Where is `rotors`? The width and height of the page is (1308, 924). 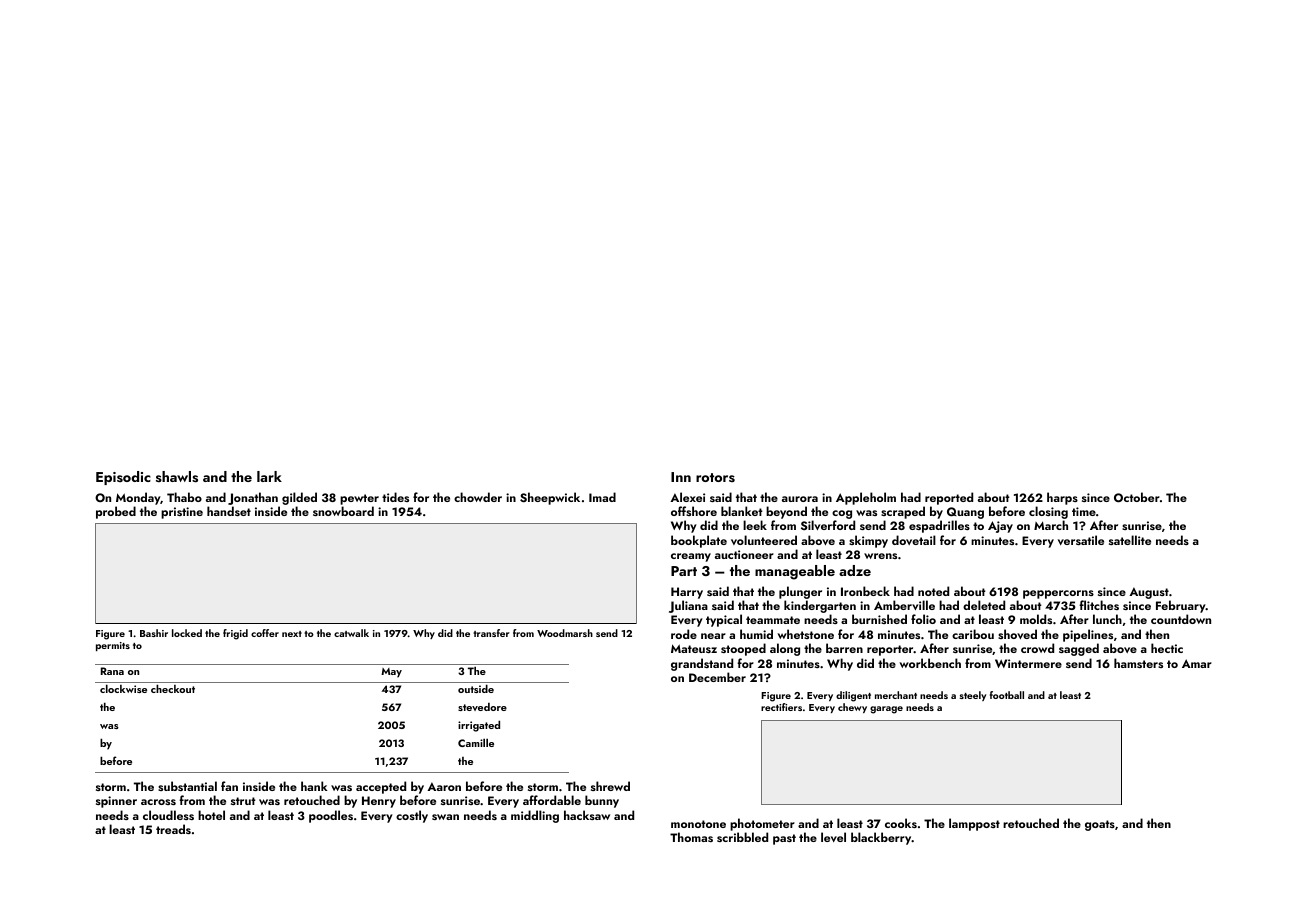 rotors is located at coordinates (715, 477).
